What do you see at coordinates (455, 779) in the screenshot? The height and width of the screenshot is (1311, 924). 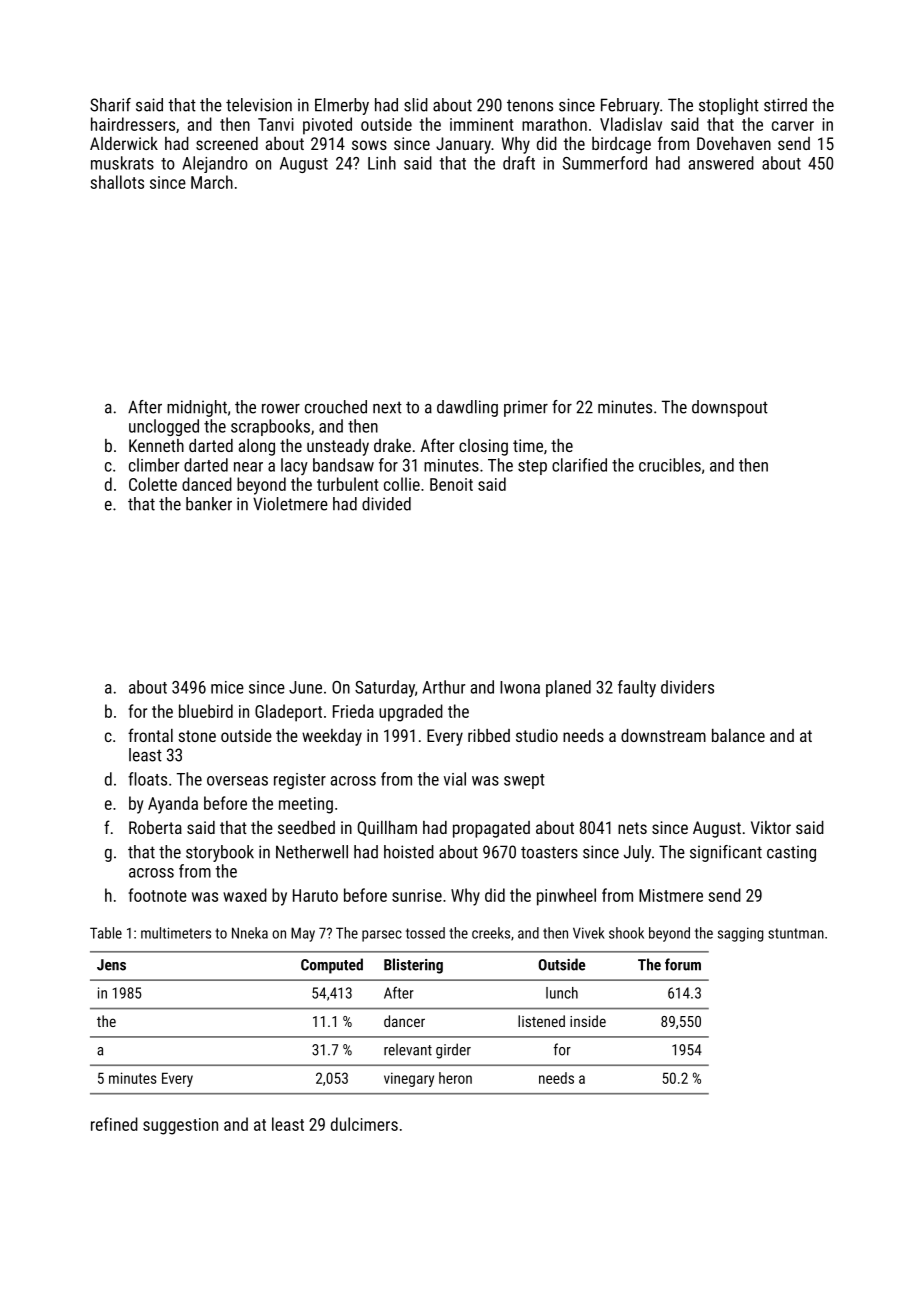 I see `vial` at bounding box center [455, 779].
